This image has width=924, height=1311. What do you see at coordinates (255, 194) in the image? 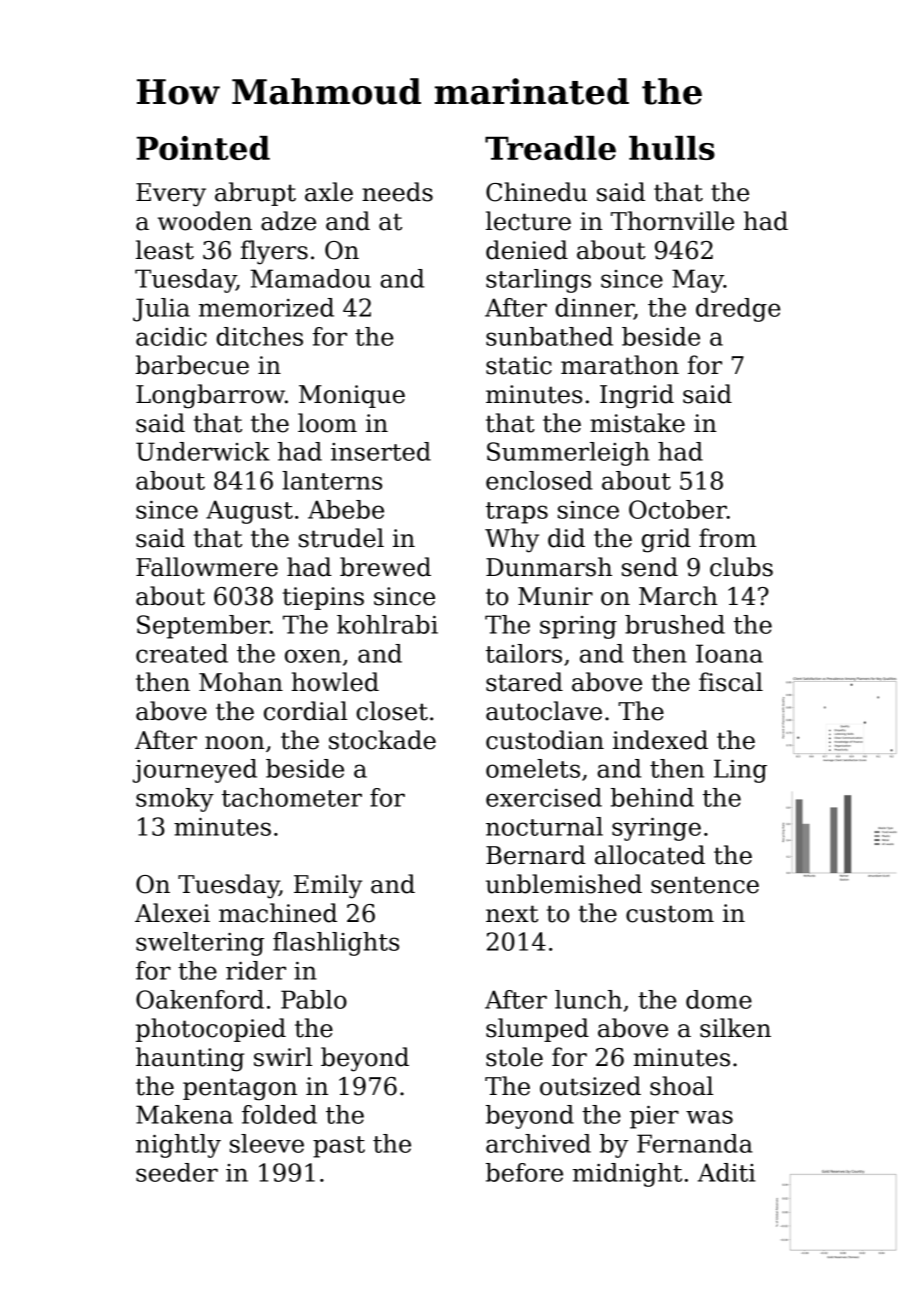
I see `abrupt` at bounding box center [255, 194].
